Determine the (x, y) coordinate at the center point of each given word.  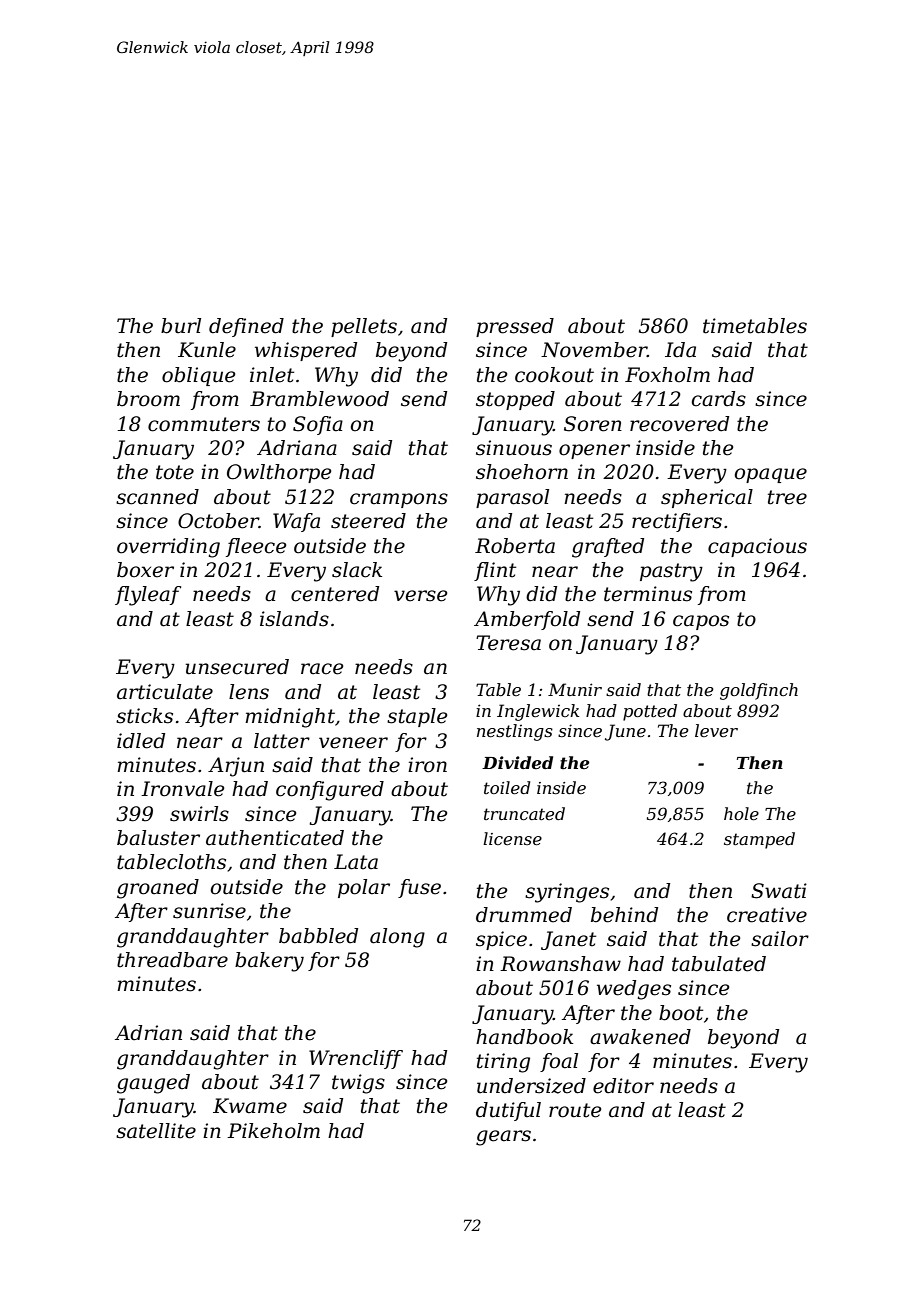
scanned (157, 497)
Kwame (250, 1106)
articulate (165, 692)
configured (330, 791)
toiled (507, 787)
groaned (158, 889)
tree (787, 497)
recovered (679, 424)
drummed (524, 915)
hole (741, 813)
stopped (515, 400)
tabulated (719, 964)
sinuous (514, 448)
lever (716, 730)
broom (148, 399)
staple (417, 717)
